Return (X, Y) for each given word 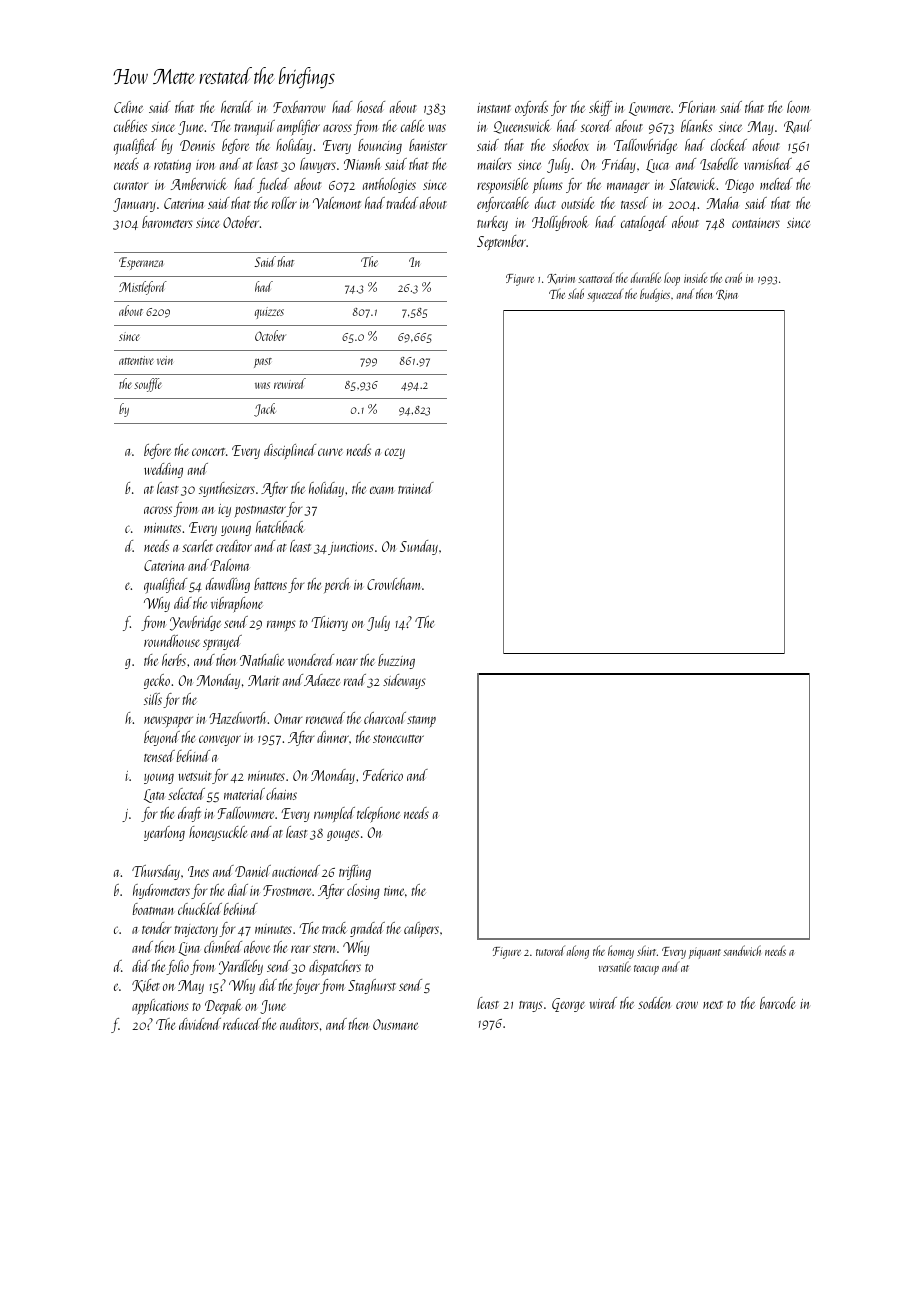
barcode (777, 1003)
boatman (153, 909)
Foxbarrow (299, 107)
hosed (371, 107)
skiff (600, 108)
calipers (421, 929)
